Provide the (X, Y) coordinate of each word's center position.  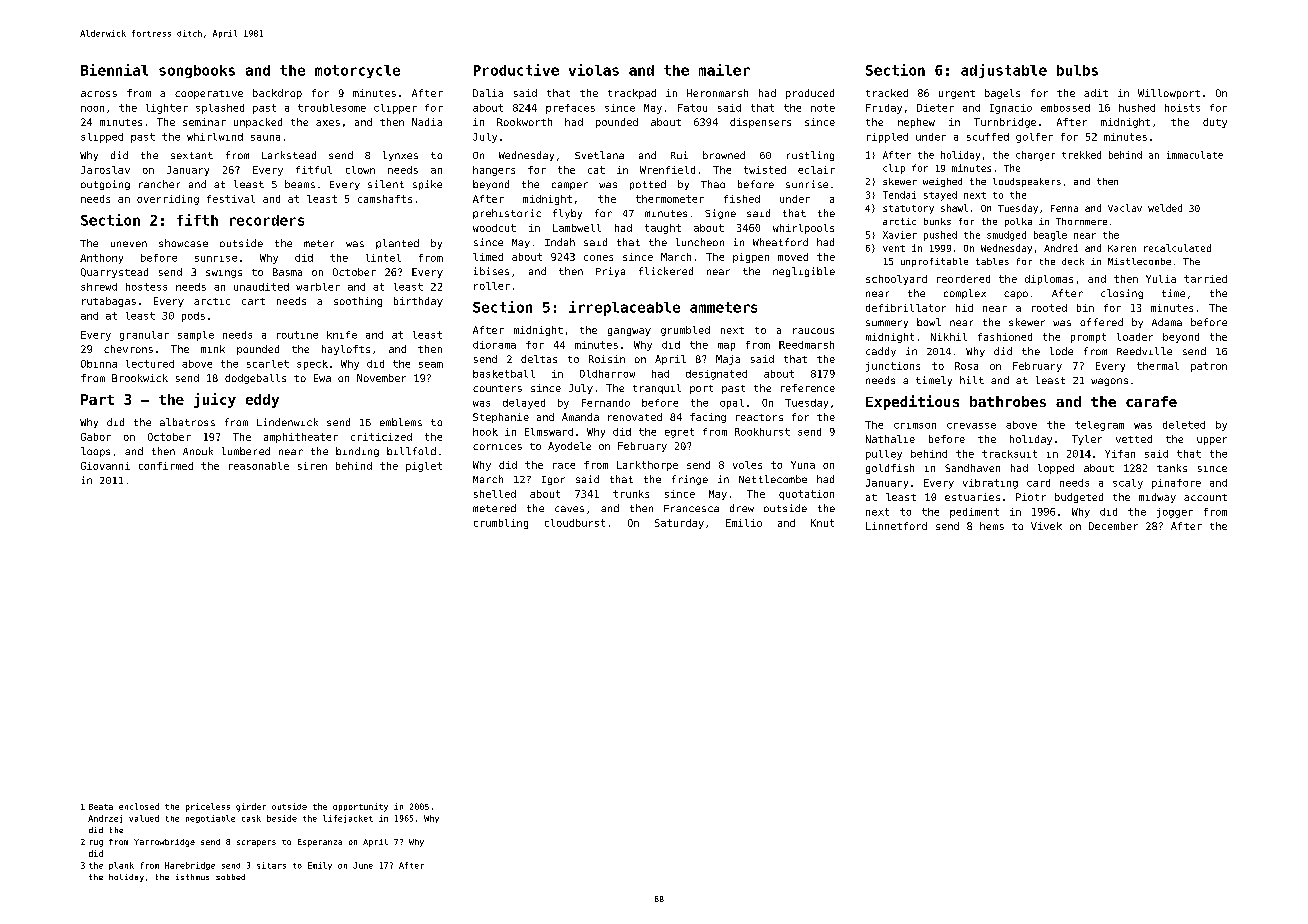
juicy (215, 400)
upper (1212, 441)
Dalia (488, 93)
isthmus (192, 877)
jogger (1175, 513)
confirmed (166, 466)
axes (328, 123)
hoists (1182, 108)
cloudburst (575, 523)
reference (808, 388)
